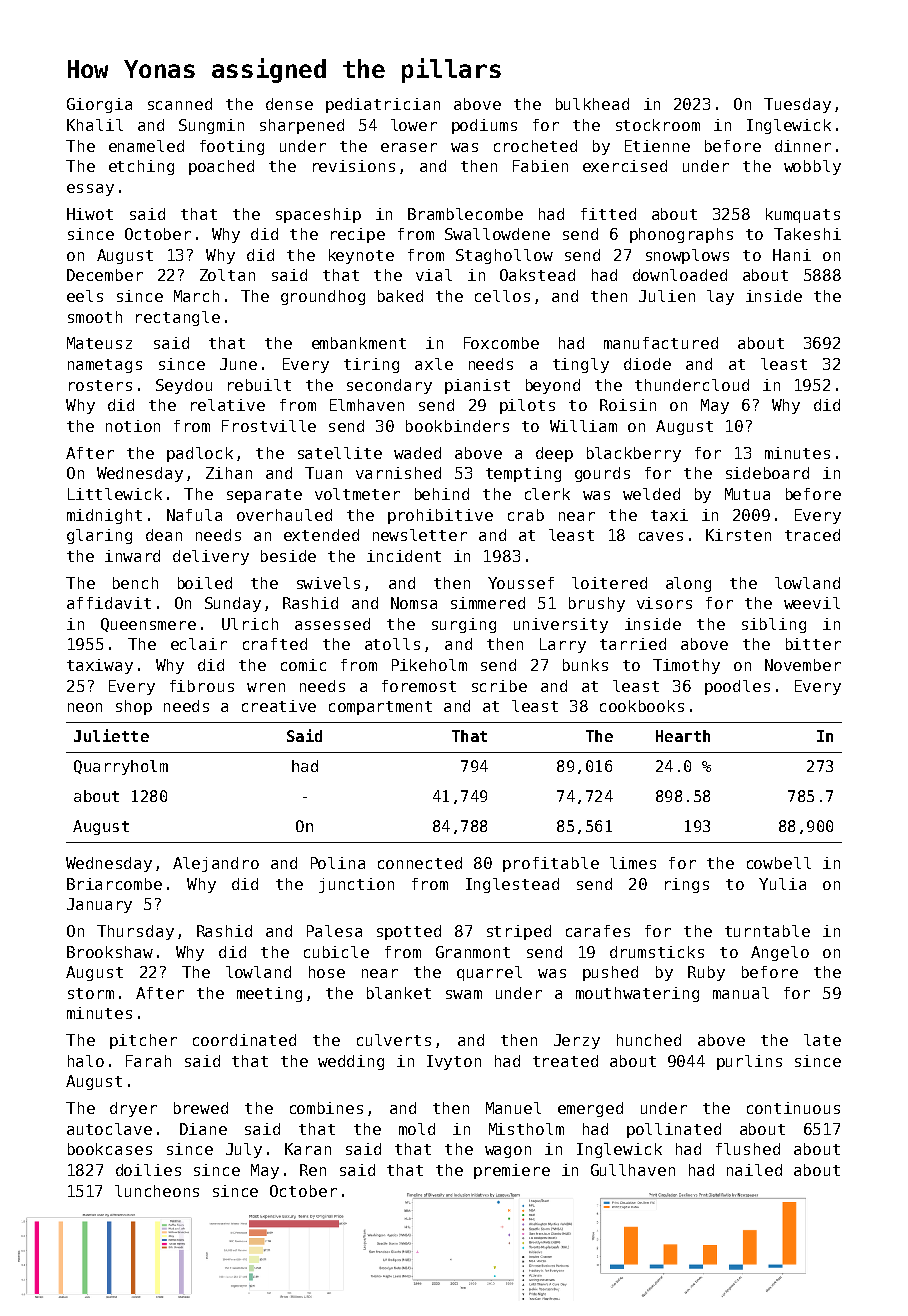  What do you see at coordinates (114, 884) in the screenshot?
I see `Briarcombe` at bounding box center [114, 884].
